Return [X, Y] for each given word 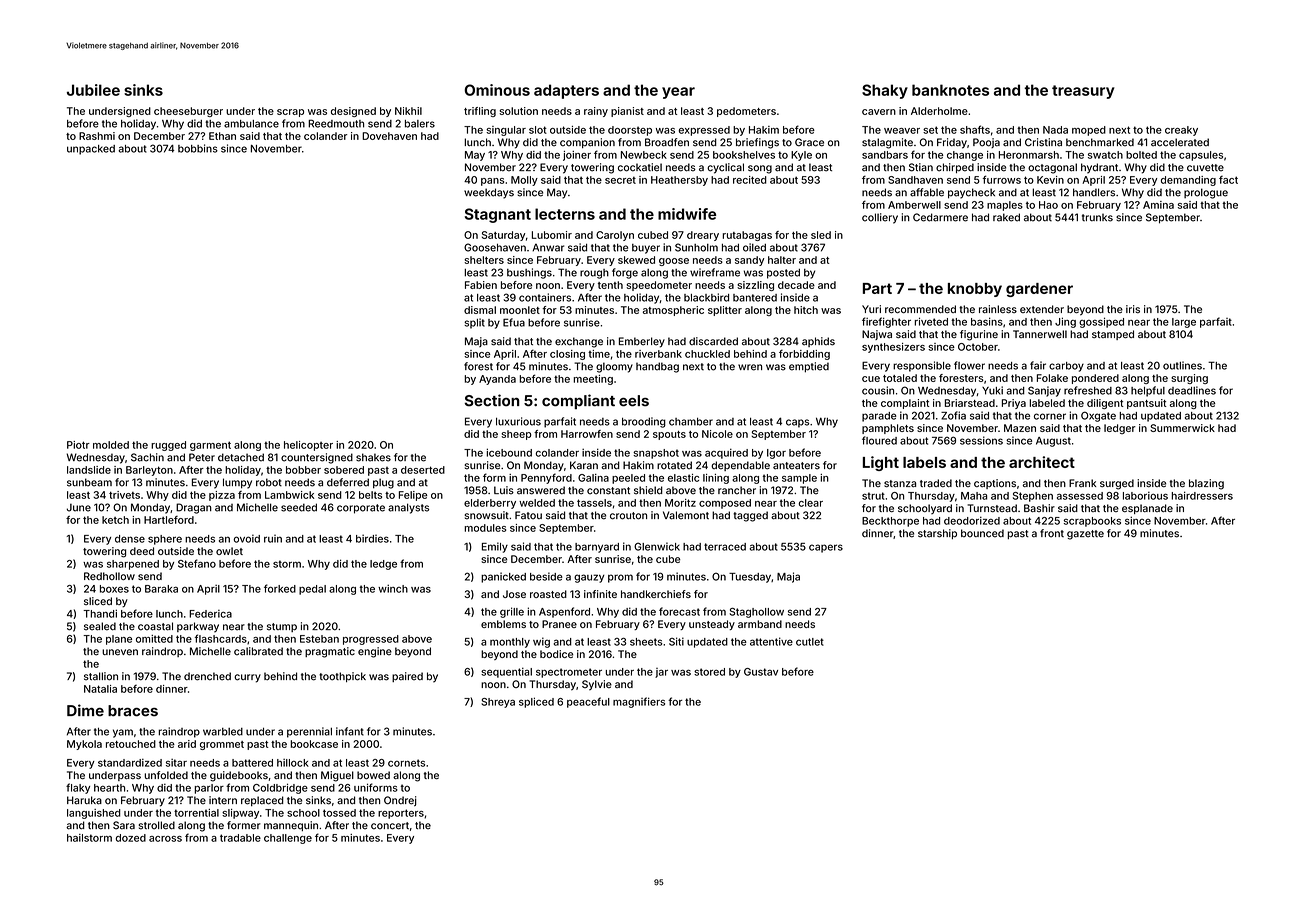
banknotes [950, 90]
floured [879, 440]
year [678, 93]
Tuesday [750, 578]
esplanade [1147, 509]
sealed [100, 626]
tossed [339, 813]
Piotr [78, 445]
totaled [900, 378]
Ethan [222, 136]
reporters [401, 814]
